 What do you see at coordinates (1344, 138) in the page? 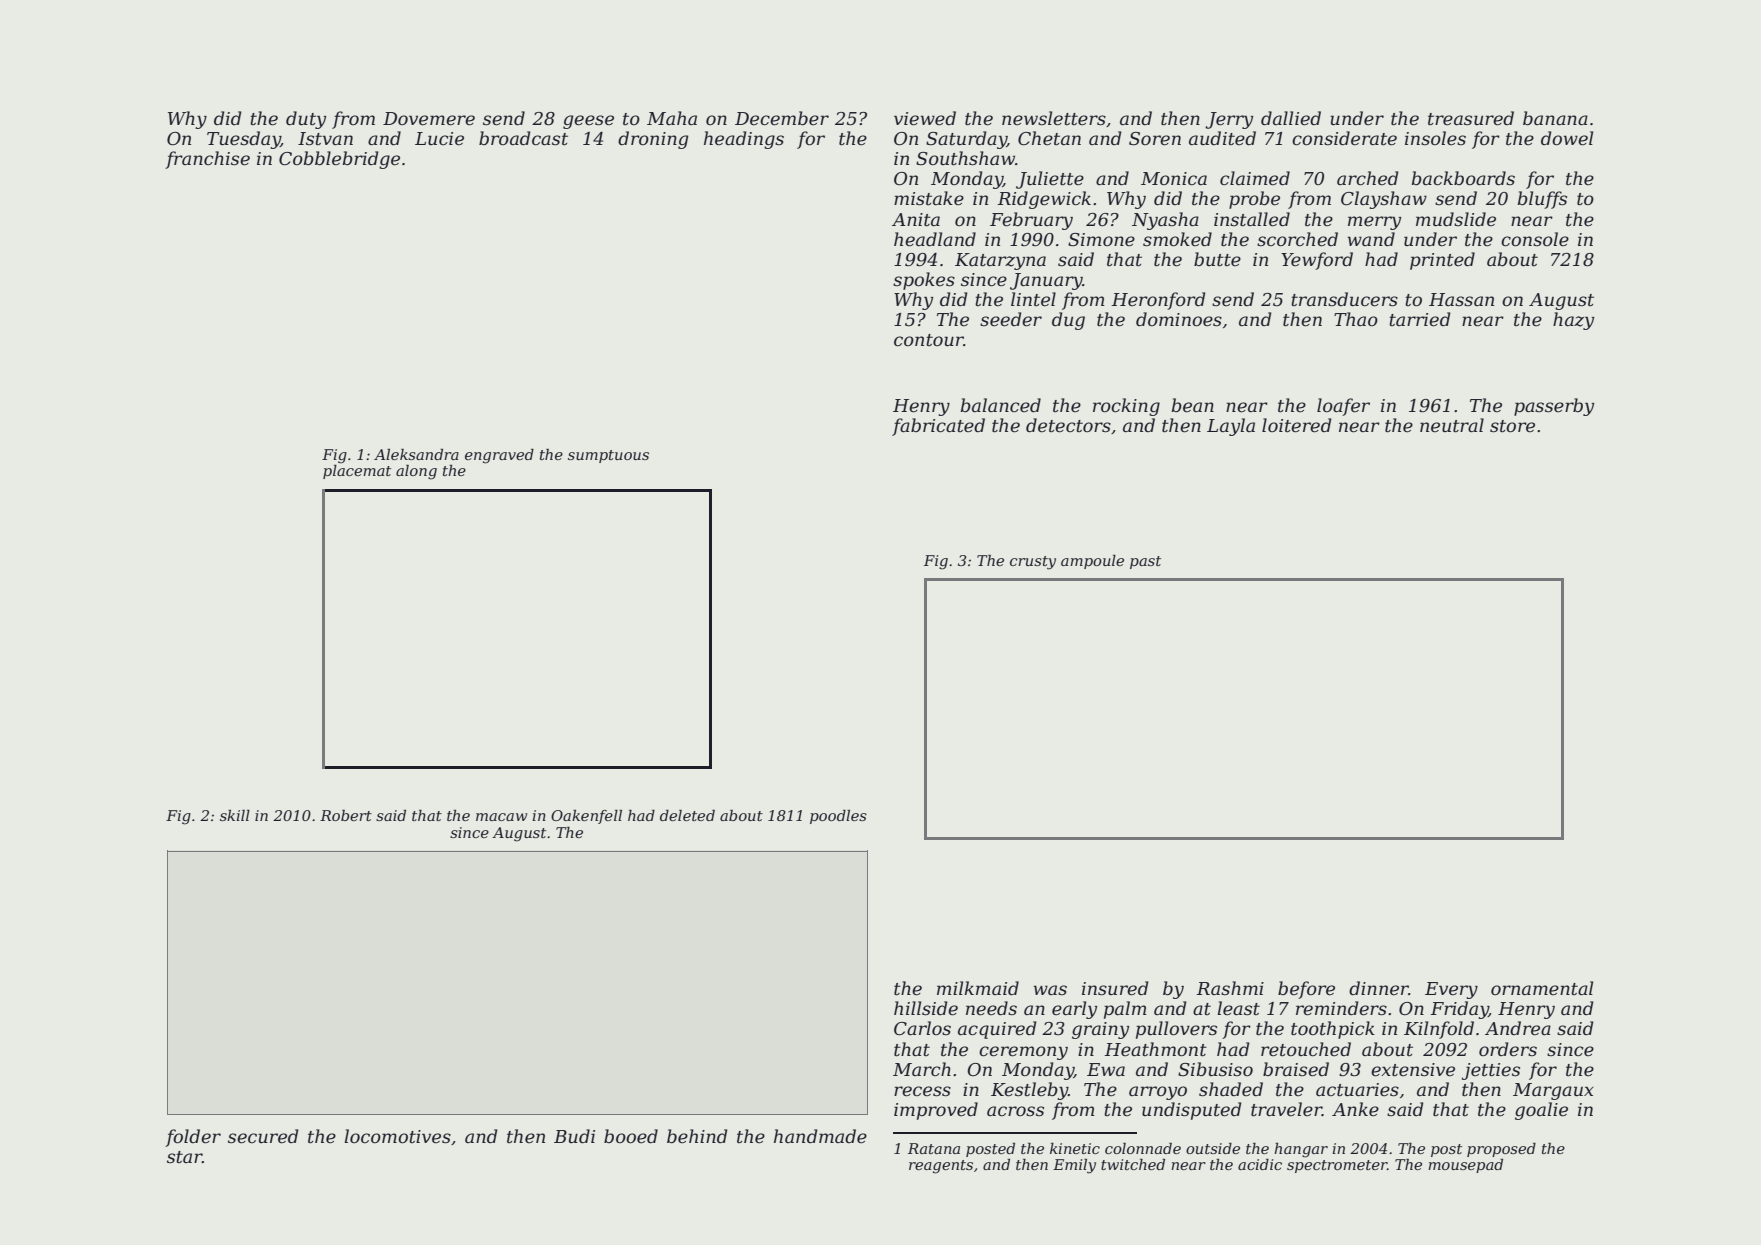
I see `considerate` at bounding box center [1344, 138].
